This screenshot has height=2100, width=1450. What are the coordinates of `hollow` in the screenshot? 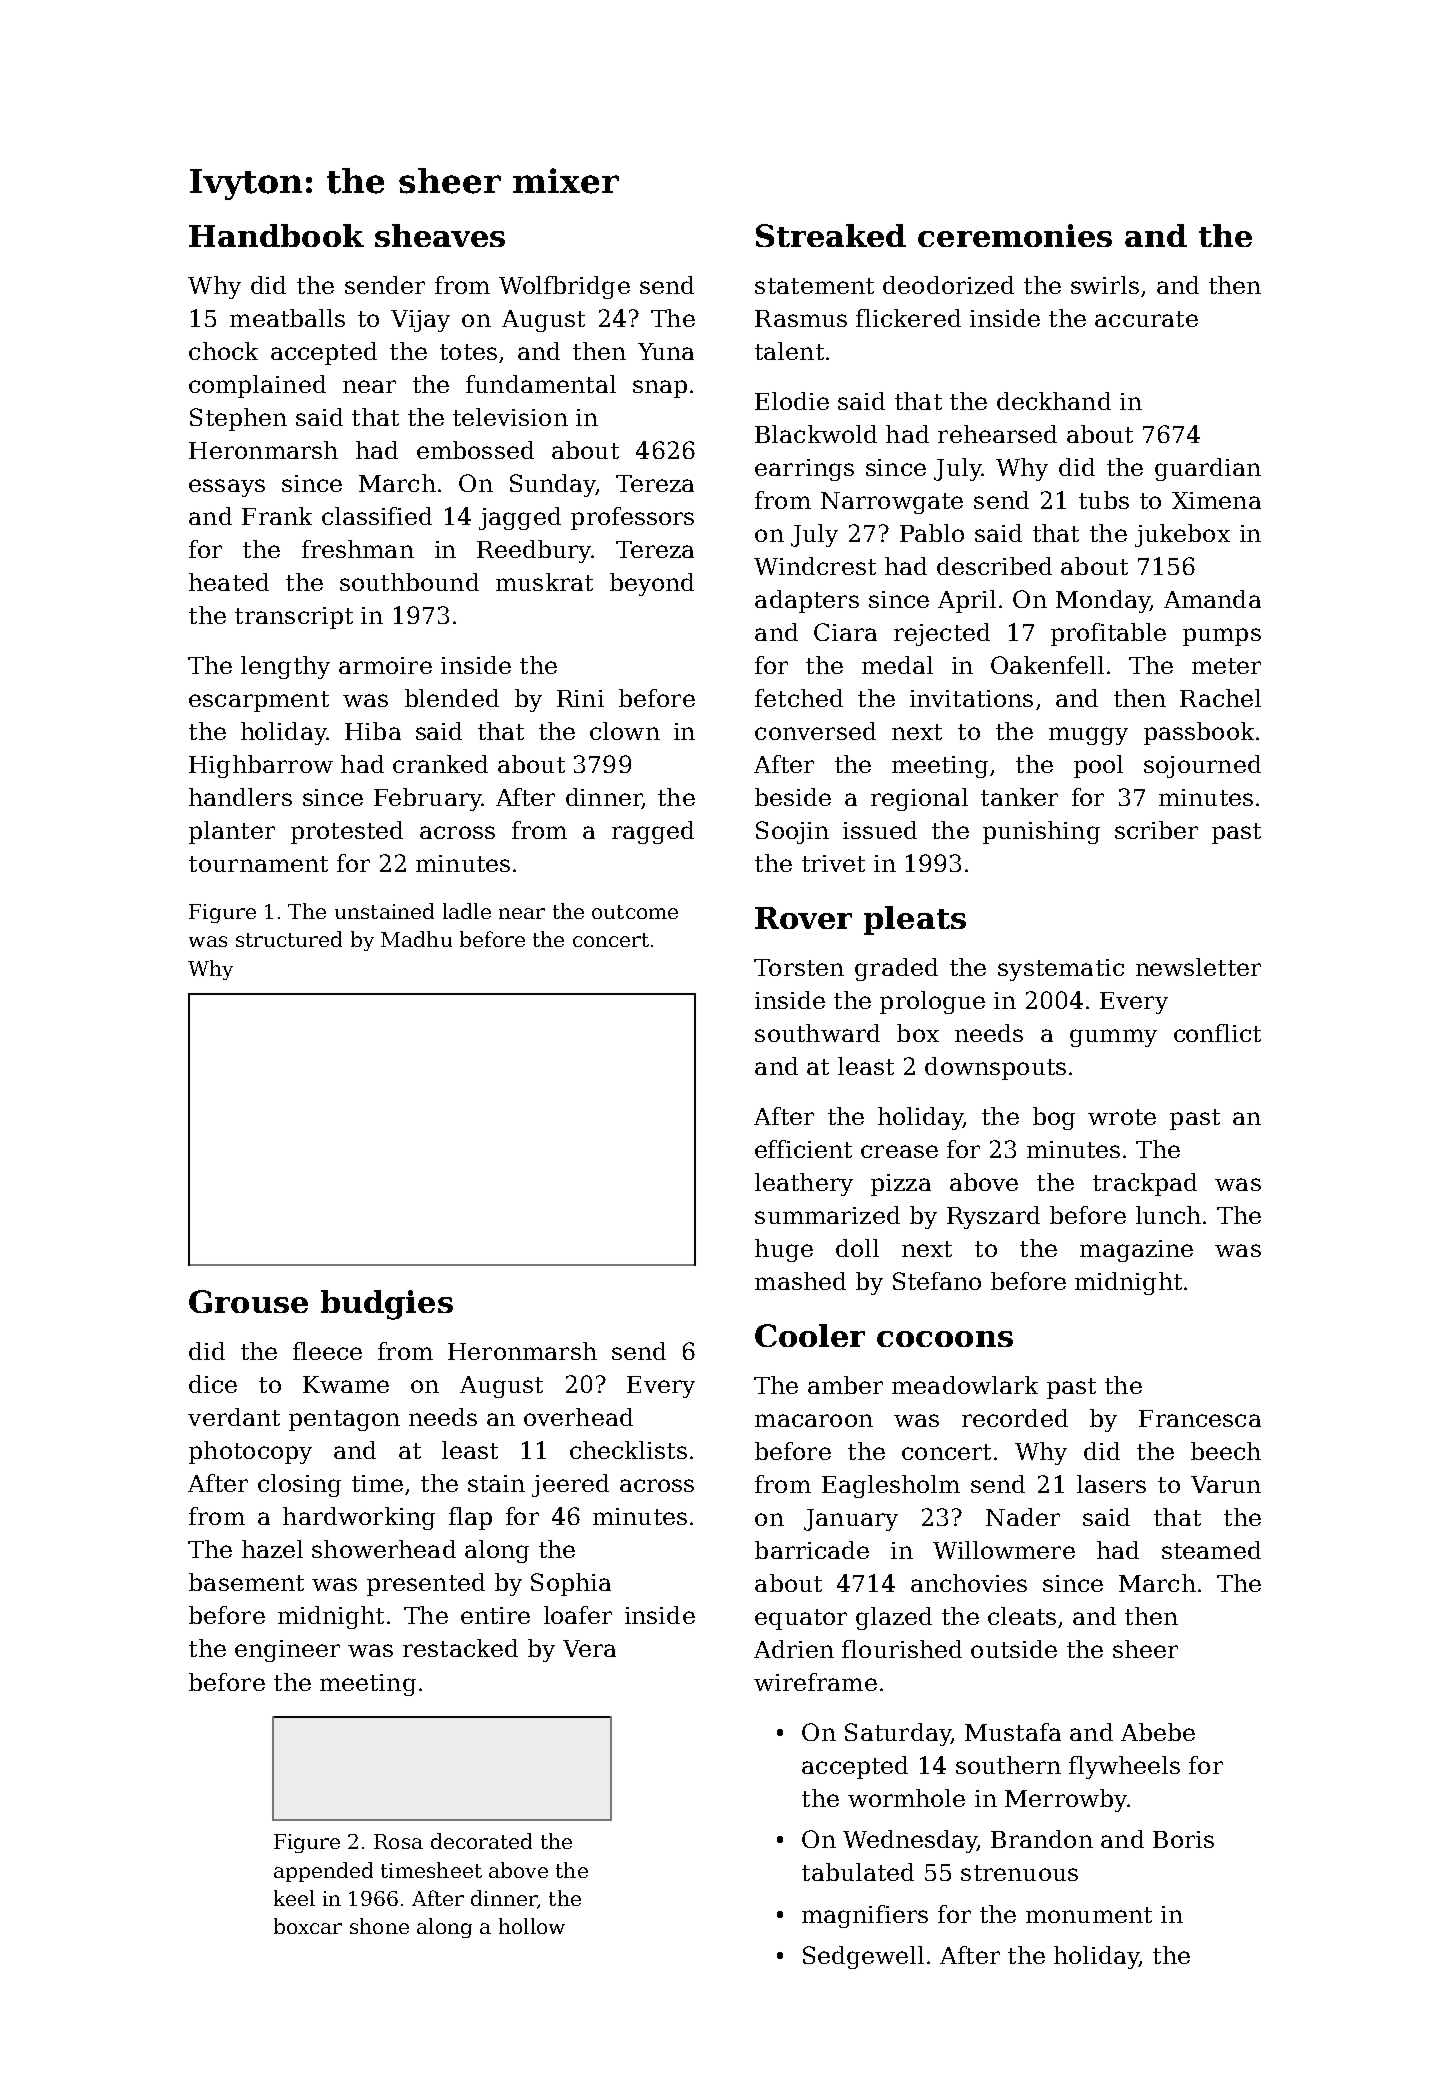 It's located at (532, 1926).
